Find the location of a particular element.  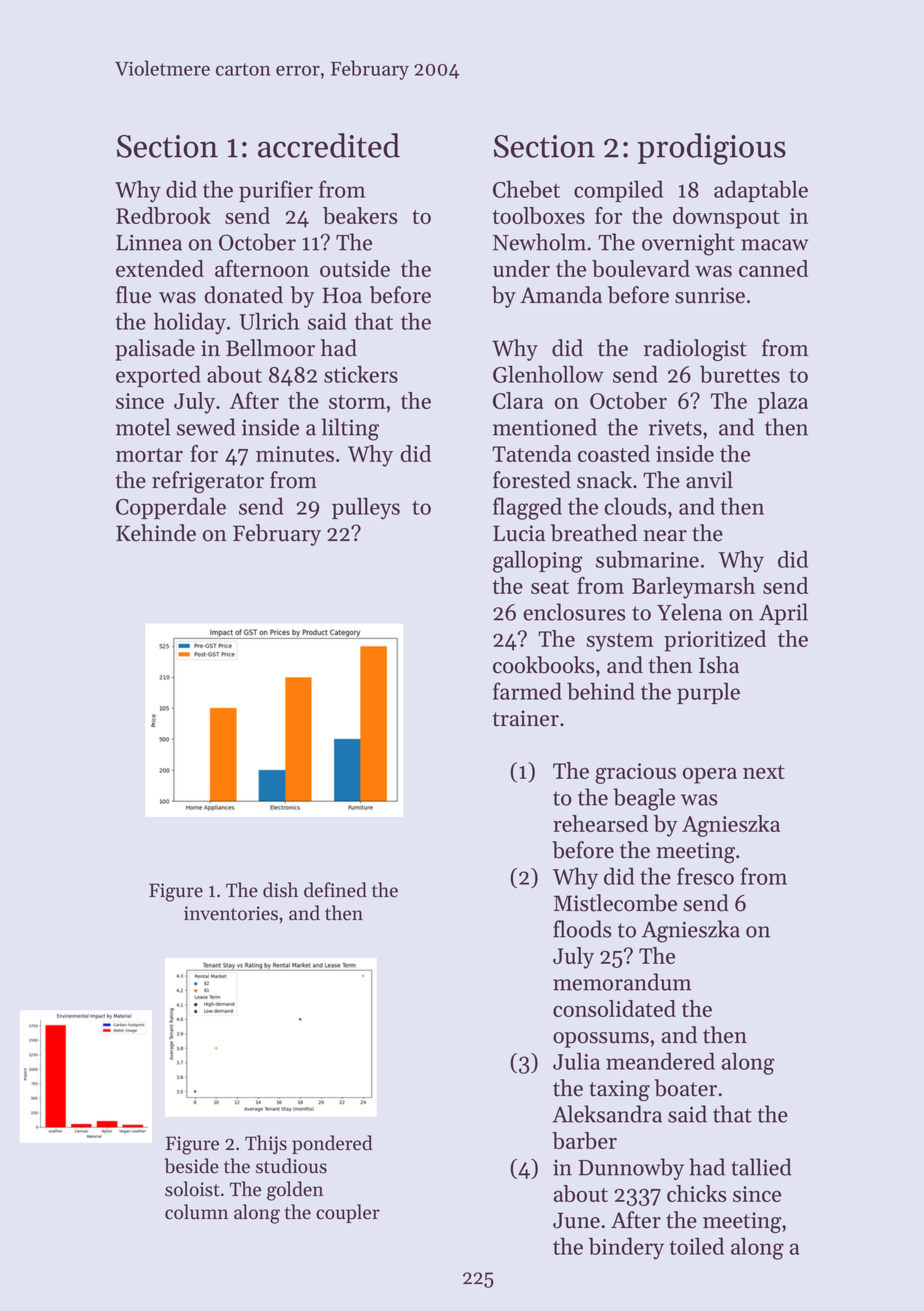

accredited is located at coordinates (329, 145).
